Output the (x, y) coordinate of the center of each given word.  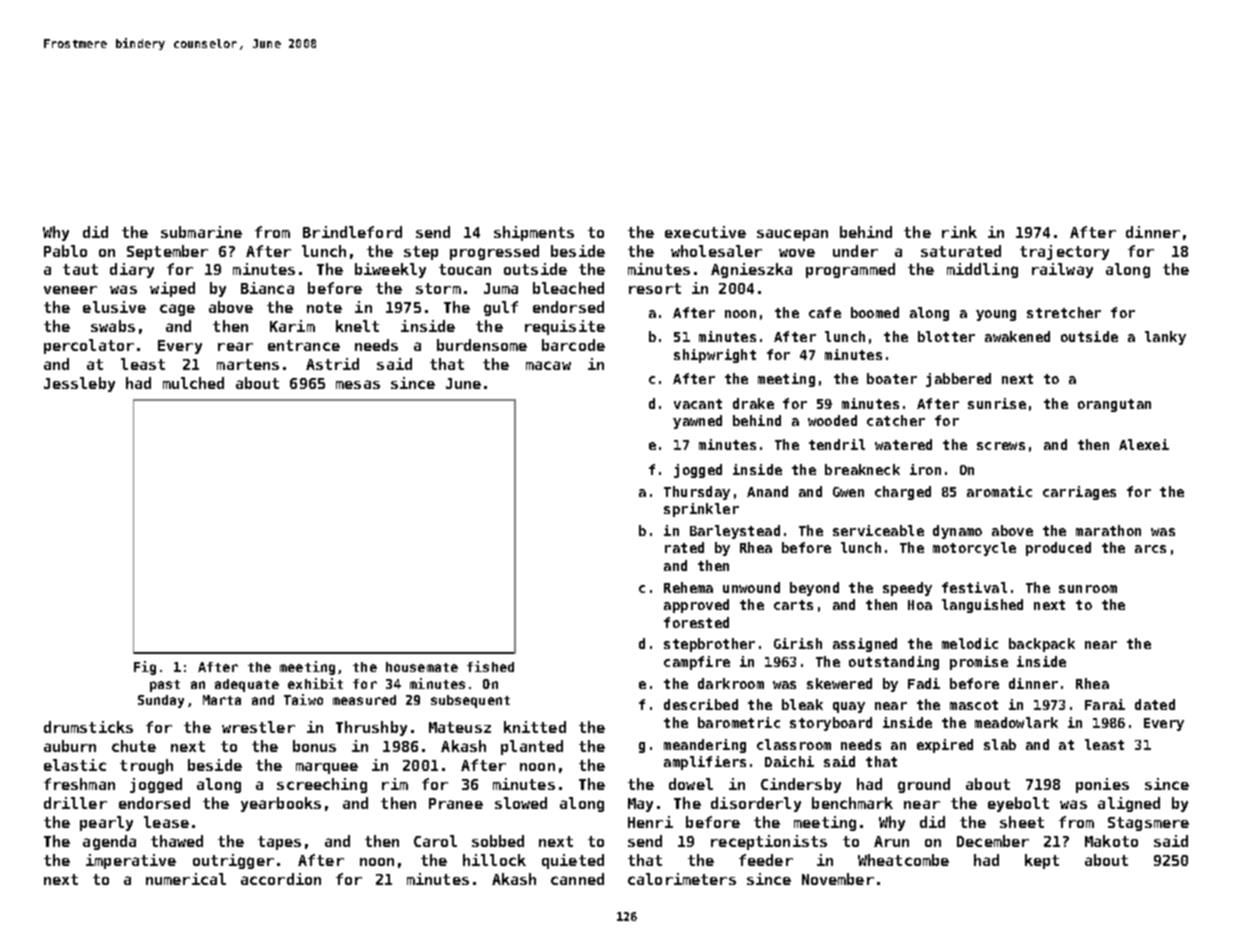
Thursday (697, 493)
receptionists (769, 842)
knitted (535, 727)
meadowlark (1016, 722)
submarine (201, 232)
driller (75, 803)
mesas (358, 384)
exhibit (315, 683)
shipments (534, 233)
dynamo (957, 532)
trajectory (1064, 252)
